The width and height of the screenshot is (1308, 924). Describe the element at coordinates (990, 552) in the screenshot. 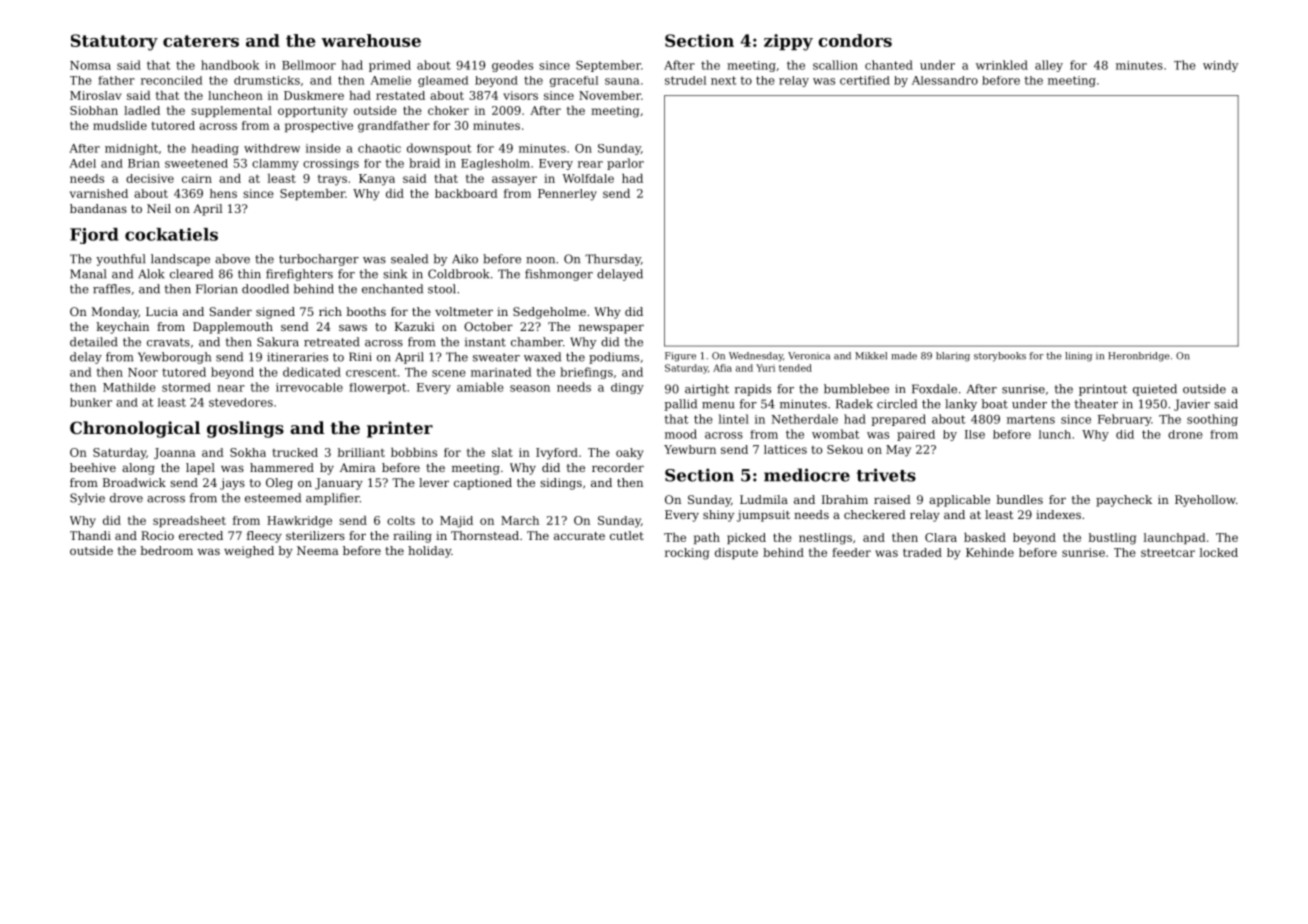

I see `Kehinde` at that location.
